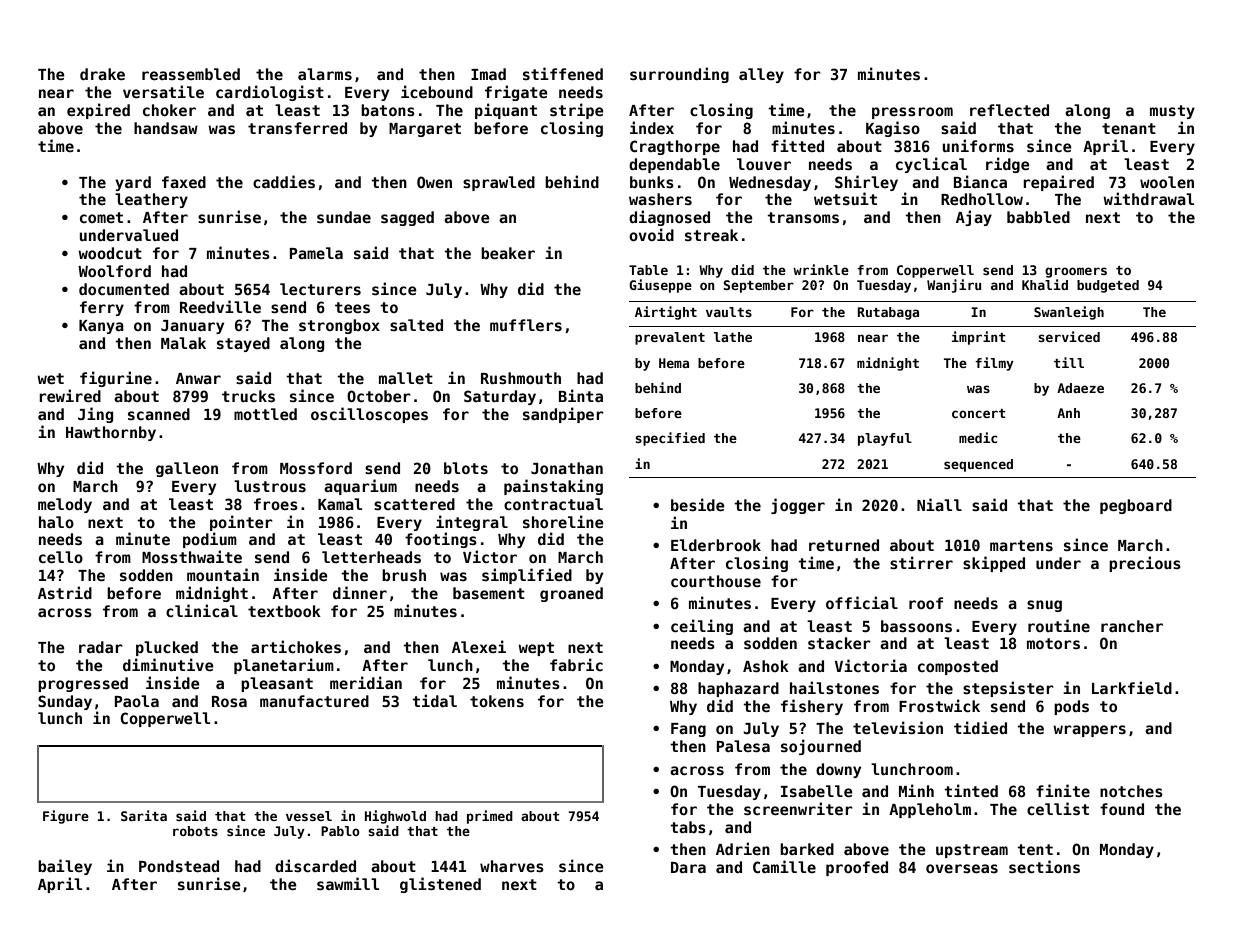 This screenshot has height=952, width=1233. I want to click on reassembled, so click(191, 74).
